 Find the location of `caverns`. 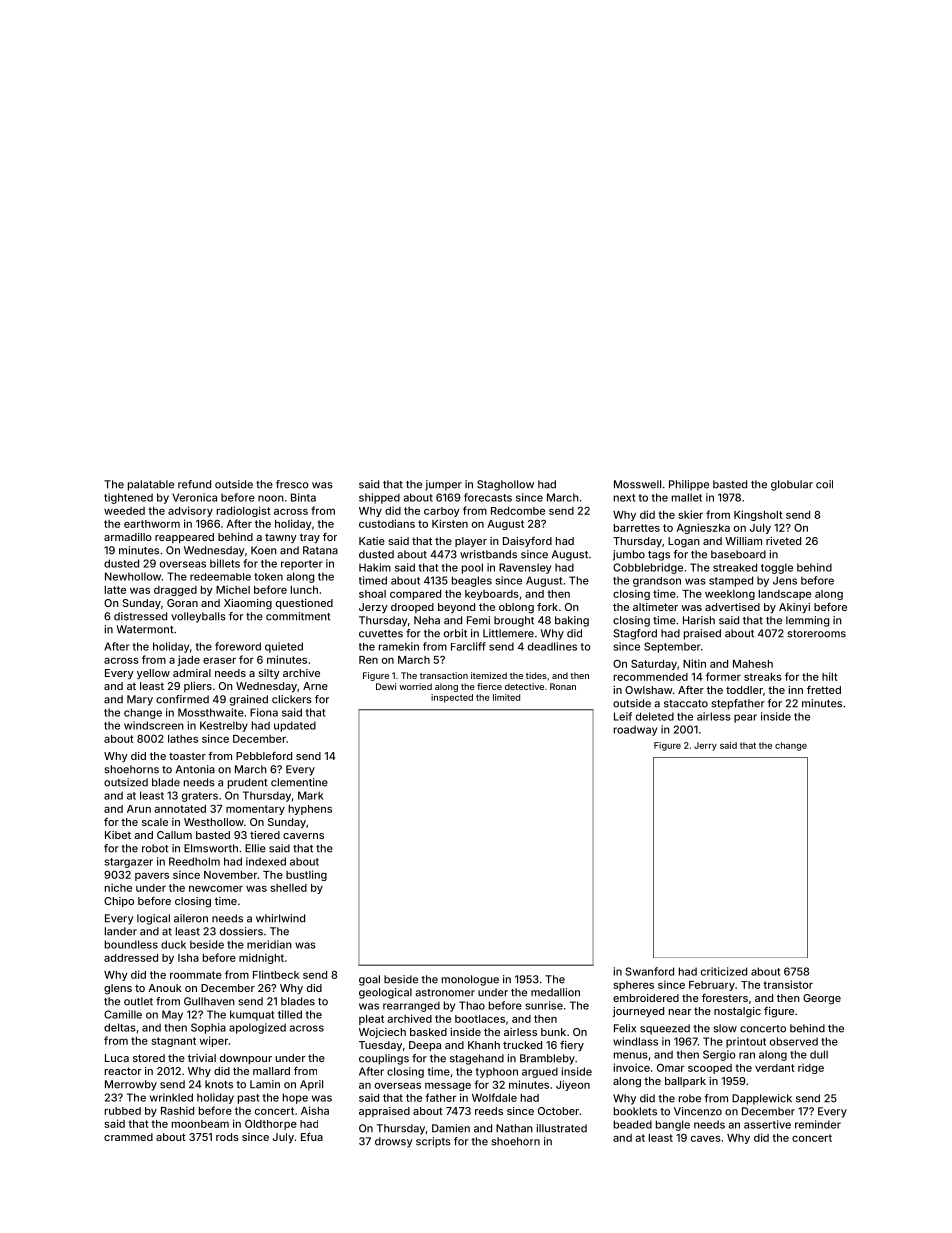

caverns is located at coordinates (303, 836).
